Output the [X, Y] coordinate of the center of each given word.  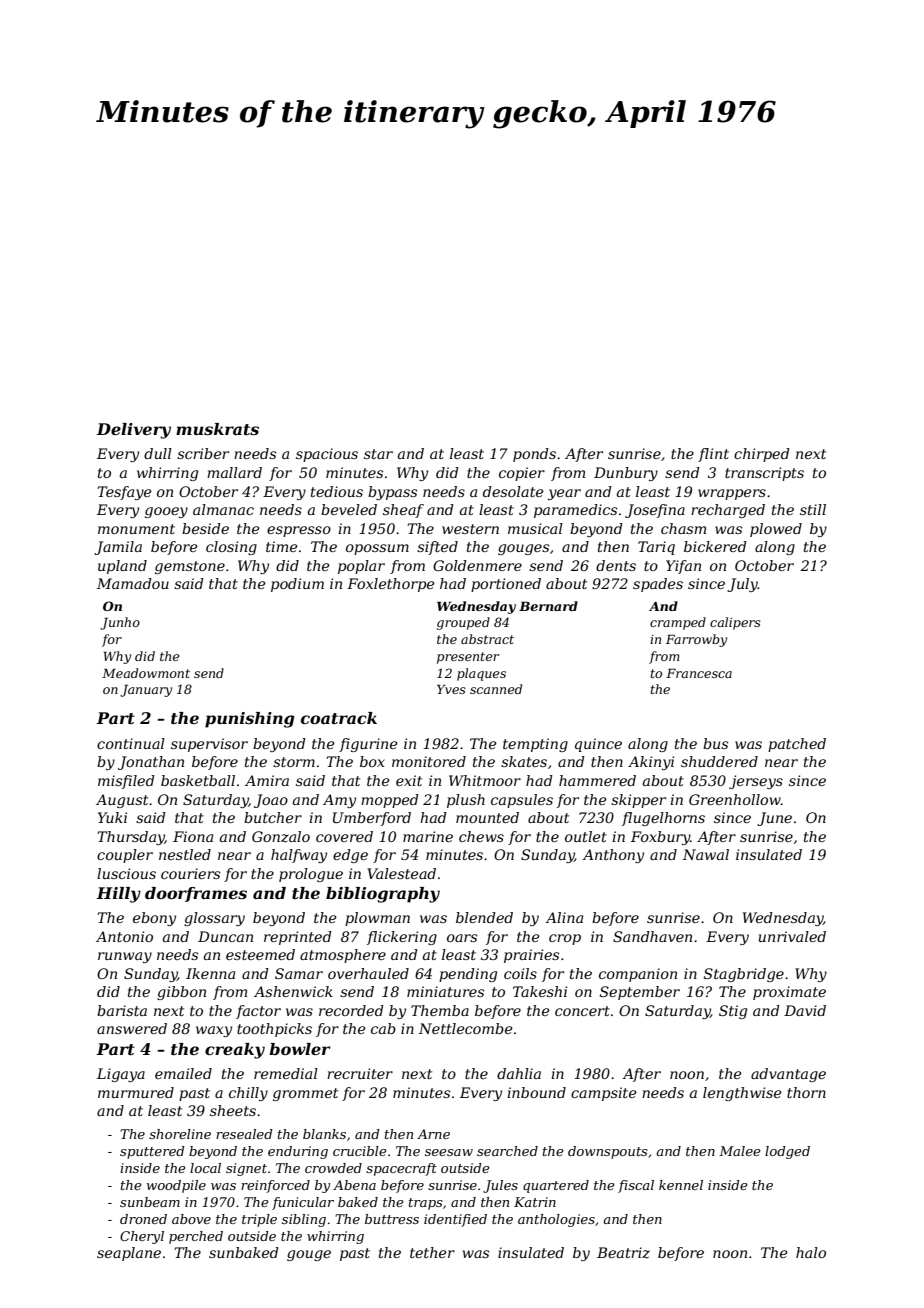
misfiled [126, 782]
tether [432, 1252]
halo [811, 1252]
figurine [368, 745]
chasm [683, 528]
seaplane [129, 1254]
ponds [534, 455]
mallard [234, 472]
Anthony [613, 856]
